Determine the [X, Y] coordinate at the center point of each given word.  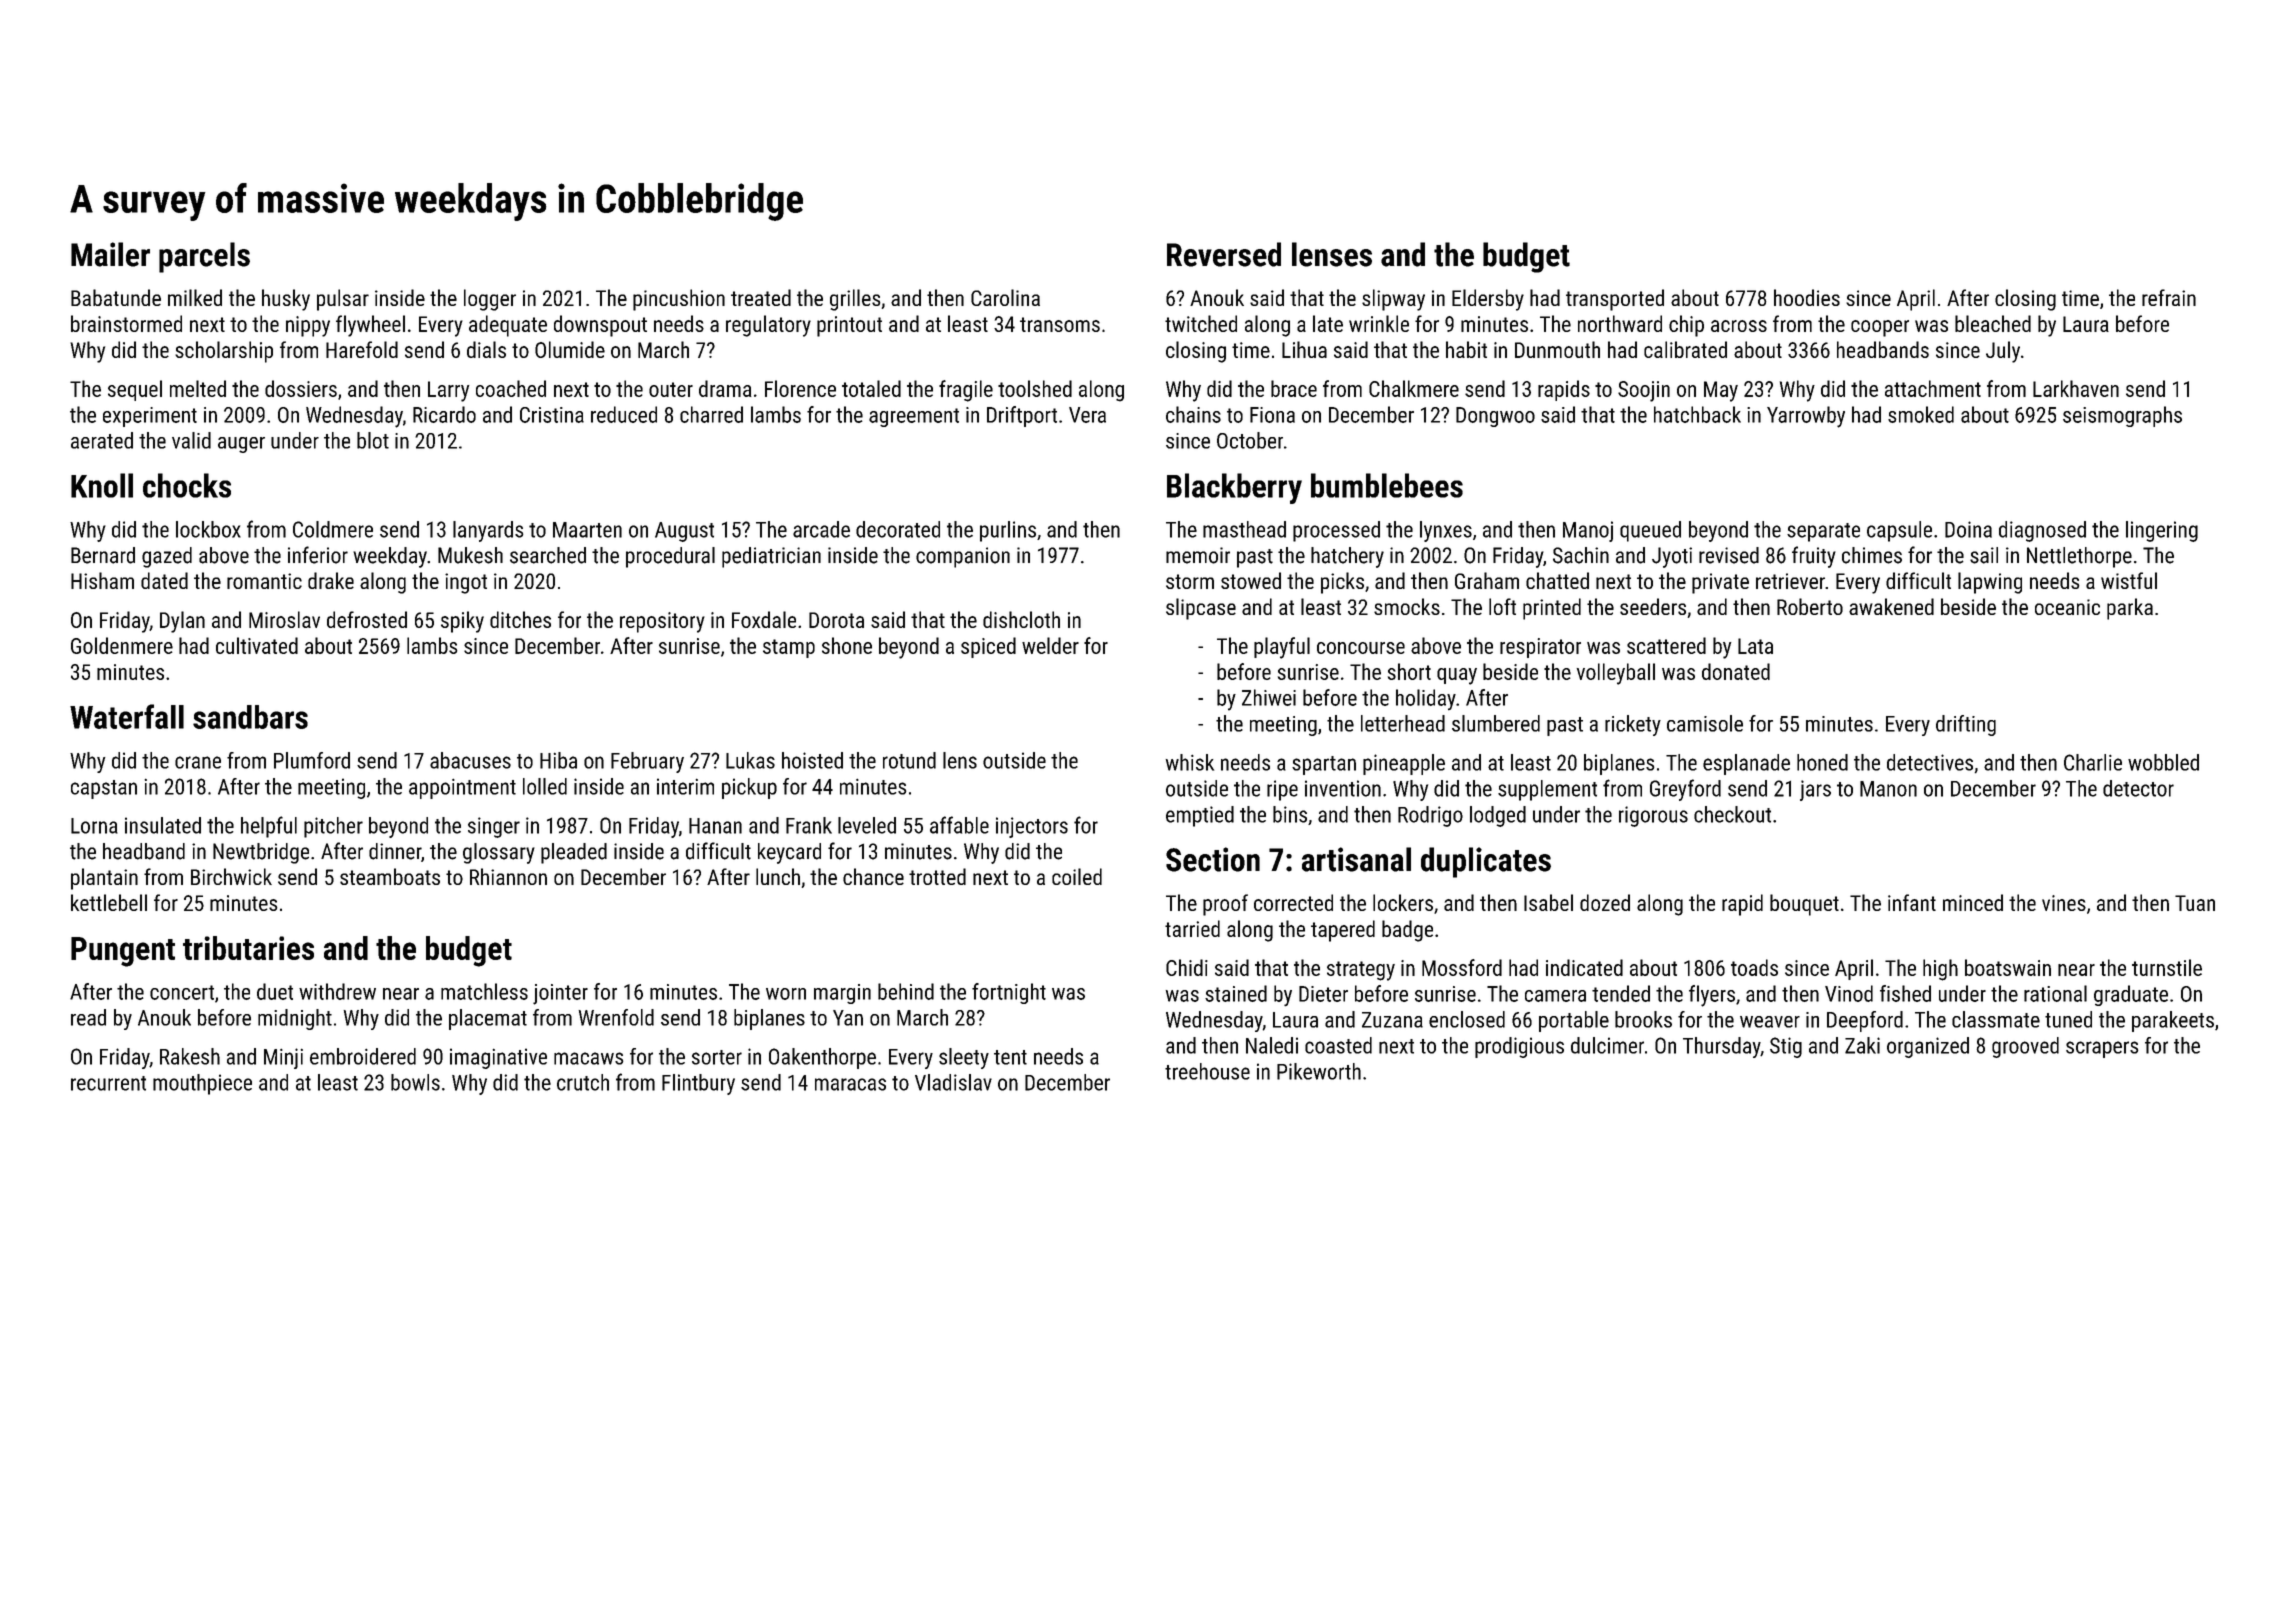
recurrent [108, 1083]
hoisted [812, 760]
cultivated [257, 645]
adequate [508, 326]
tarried [1192, 928]
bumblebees [1387, 485]
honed [1822, 762]
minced [1973, 902]
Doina [1968, 529]
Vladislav [953, 1082]
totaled [871, 388]
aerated [102, 440]
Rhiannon [508, 876]
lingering [2162, 531]
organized [1928, 1047]
